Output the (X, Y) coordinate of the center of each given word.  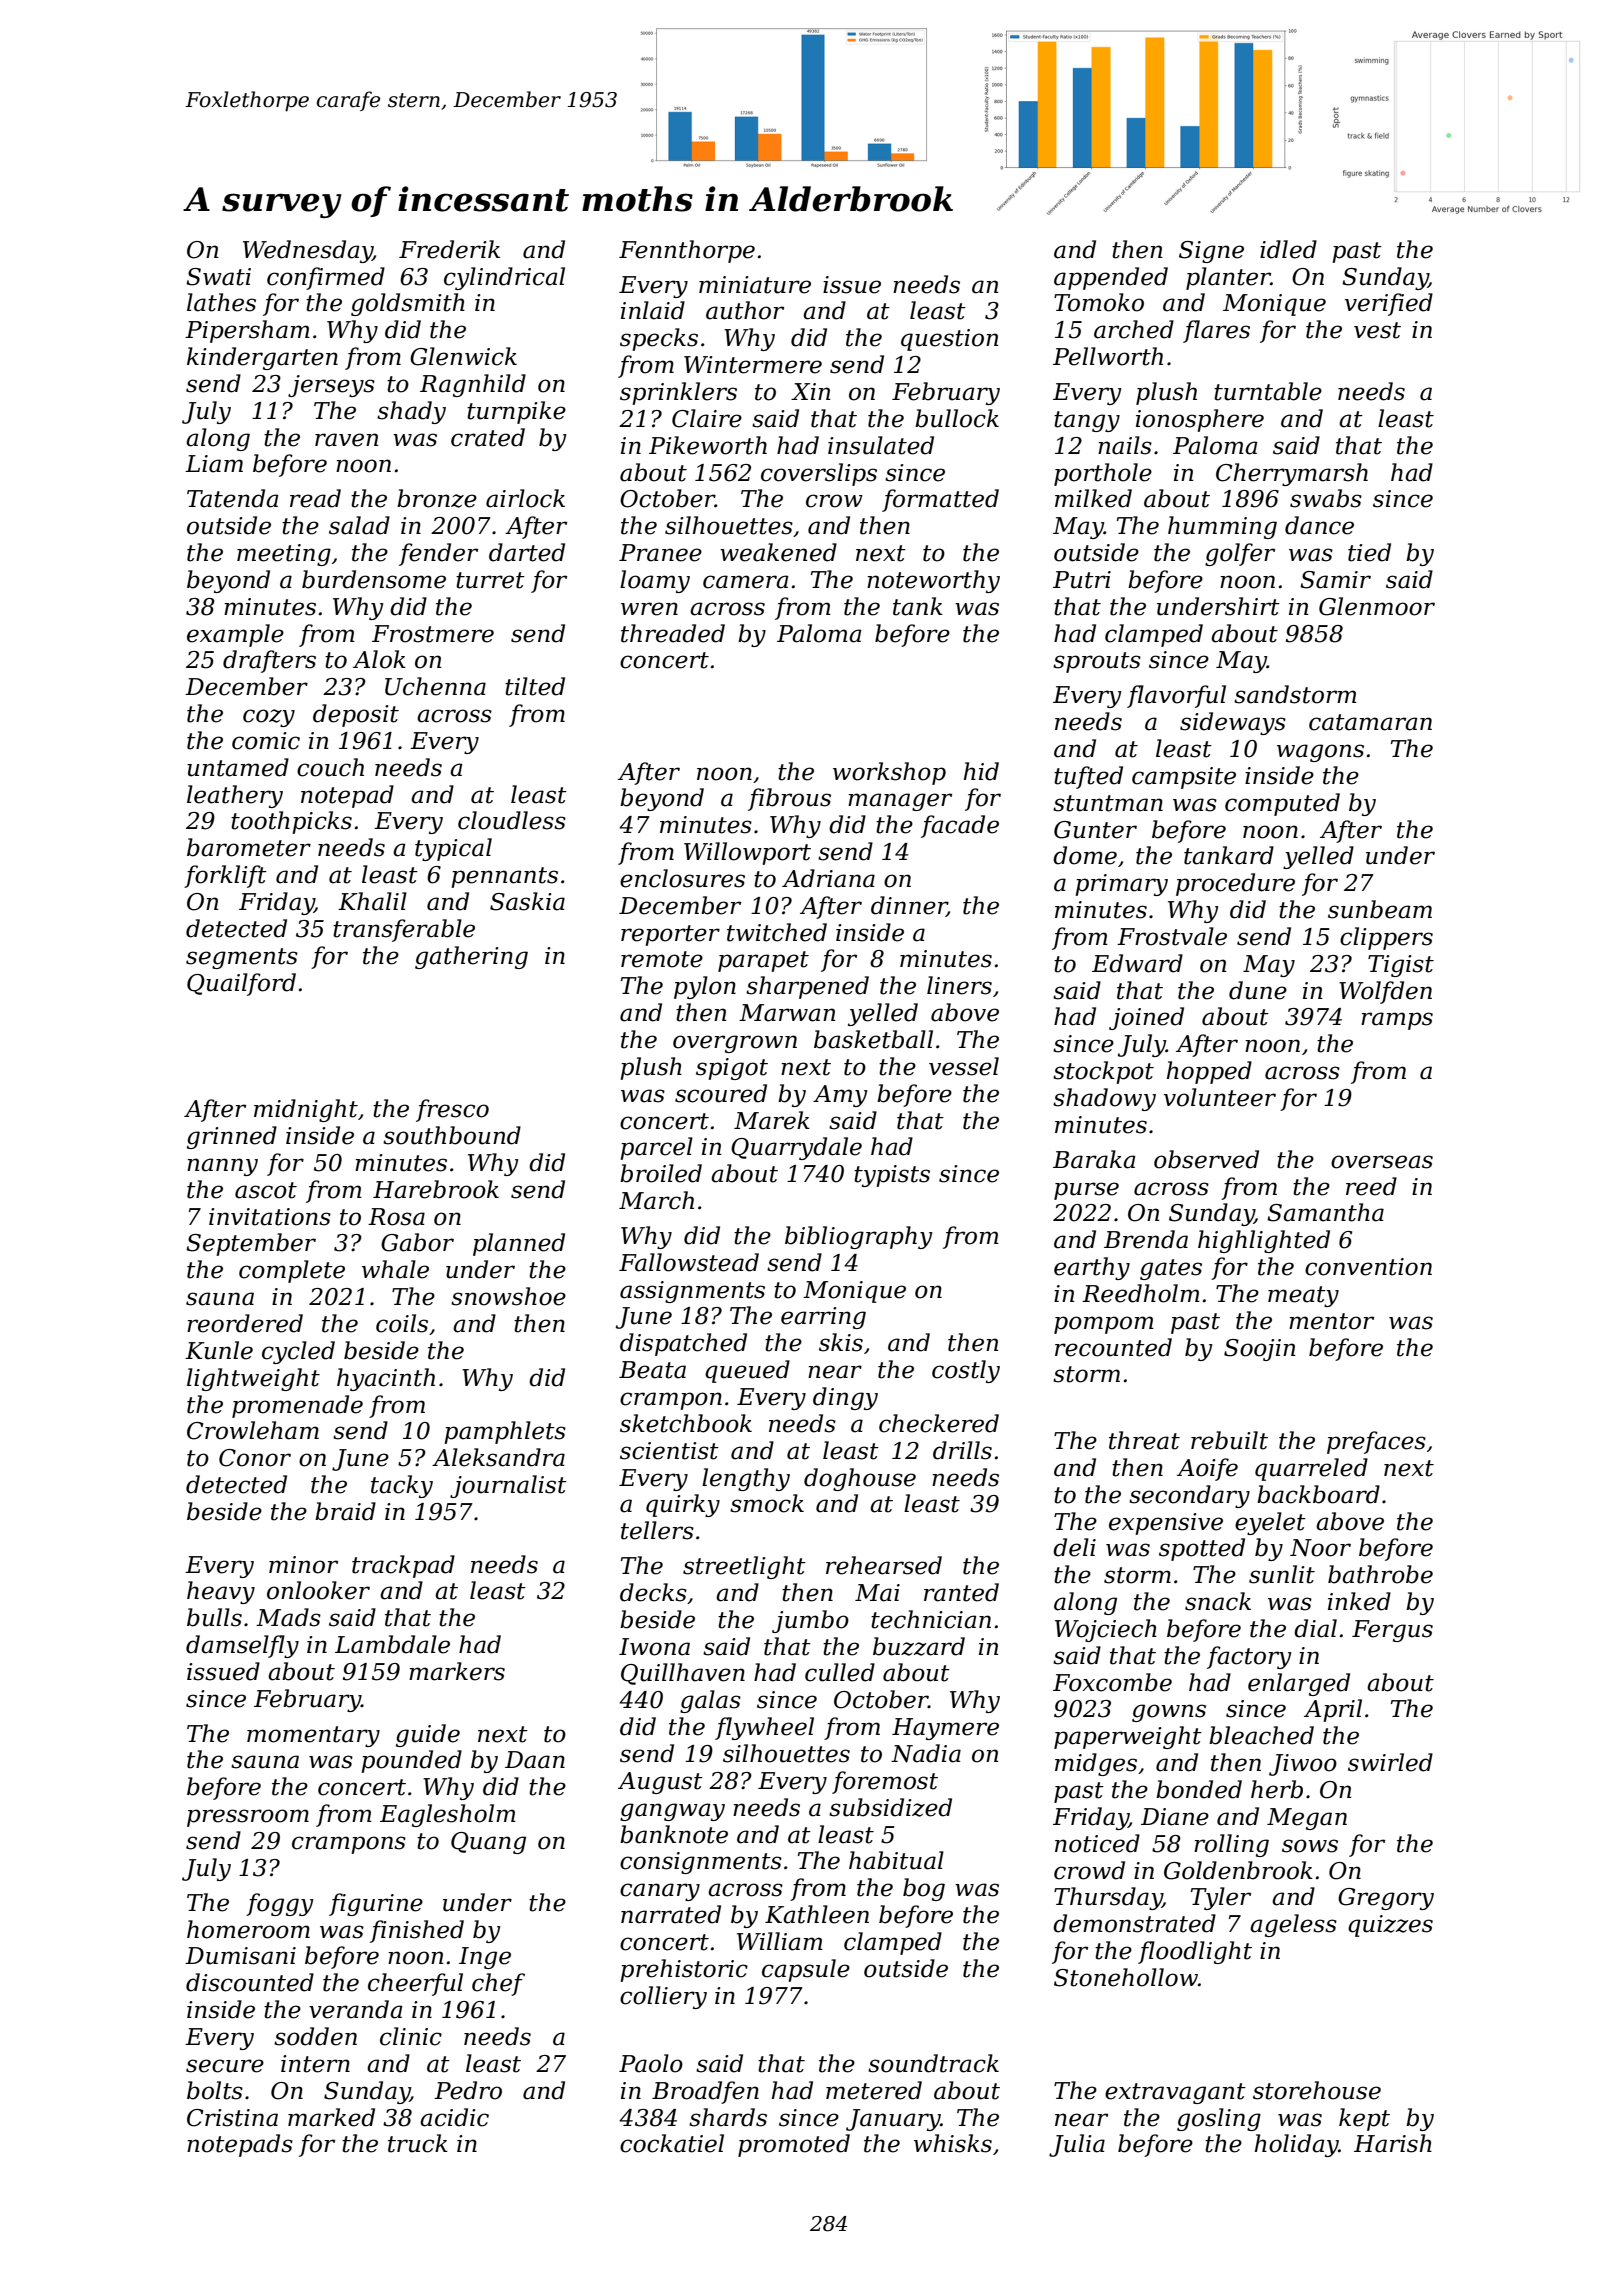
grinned (232, 1137)
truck (418, 2143)
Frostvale (1172, 936)
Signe (1211, 252)
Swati (218, 277)
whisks (953, 2143)
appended (1111, 278)
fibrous (789, 799)
